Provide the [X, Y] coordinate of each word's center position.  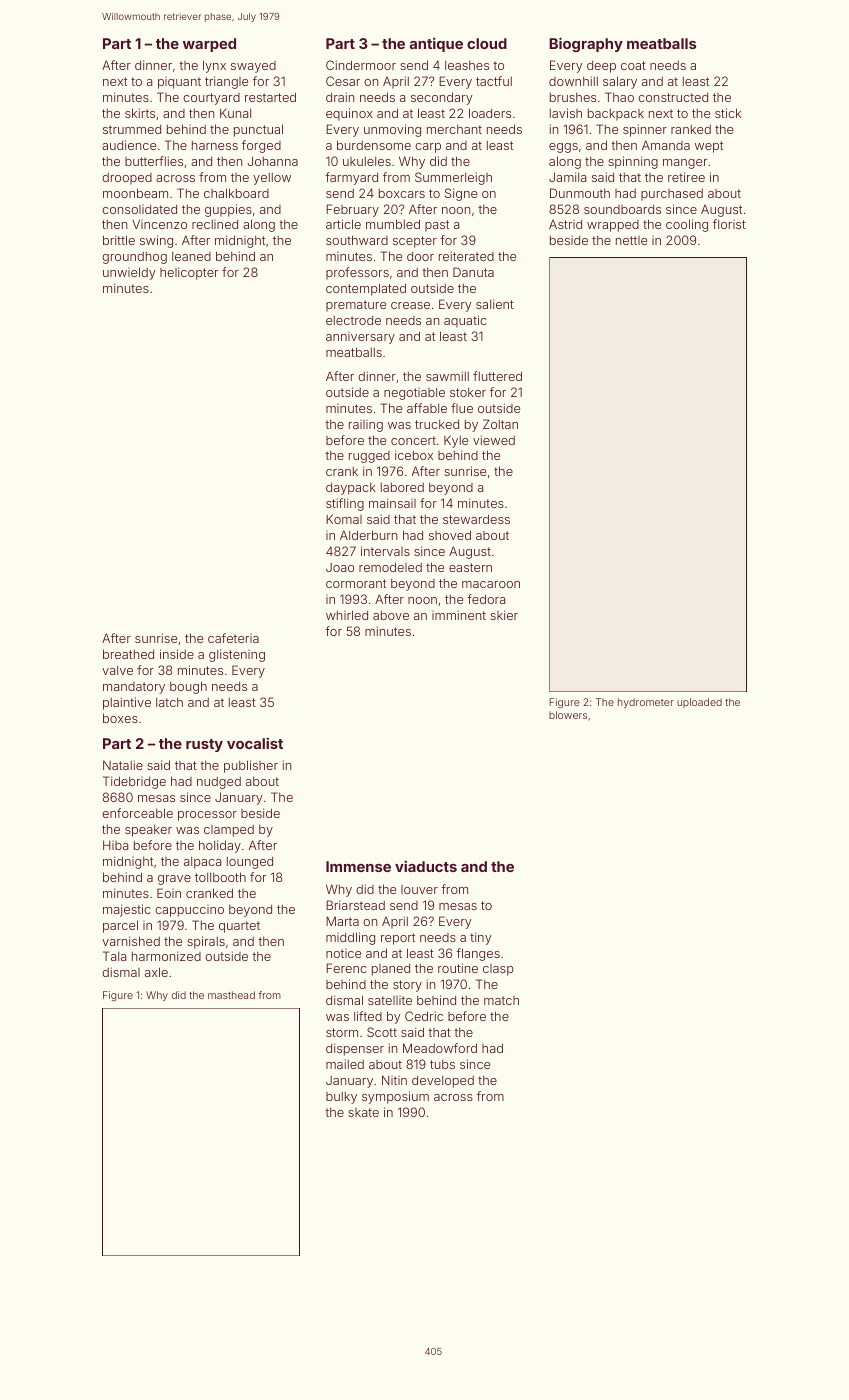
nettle [631, 240]
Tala [114, 956]
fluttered [497, 376]
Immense [358, 866]
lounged [250, 863]
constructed [673, 97]
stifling [345, 504]
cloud [487, 43]
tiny [480, 938]
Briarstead [355, 905]
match [501, 1000]
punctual [258, 130]
